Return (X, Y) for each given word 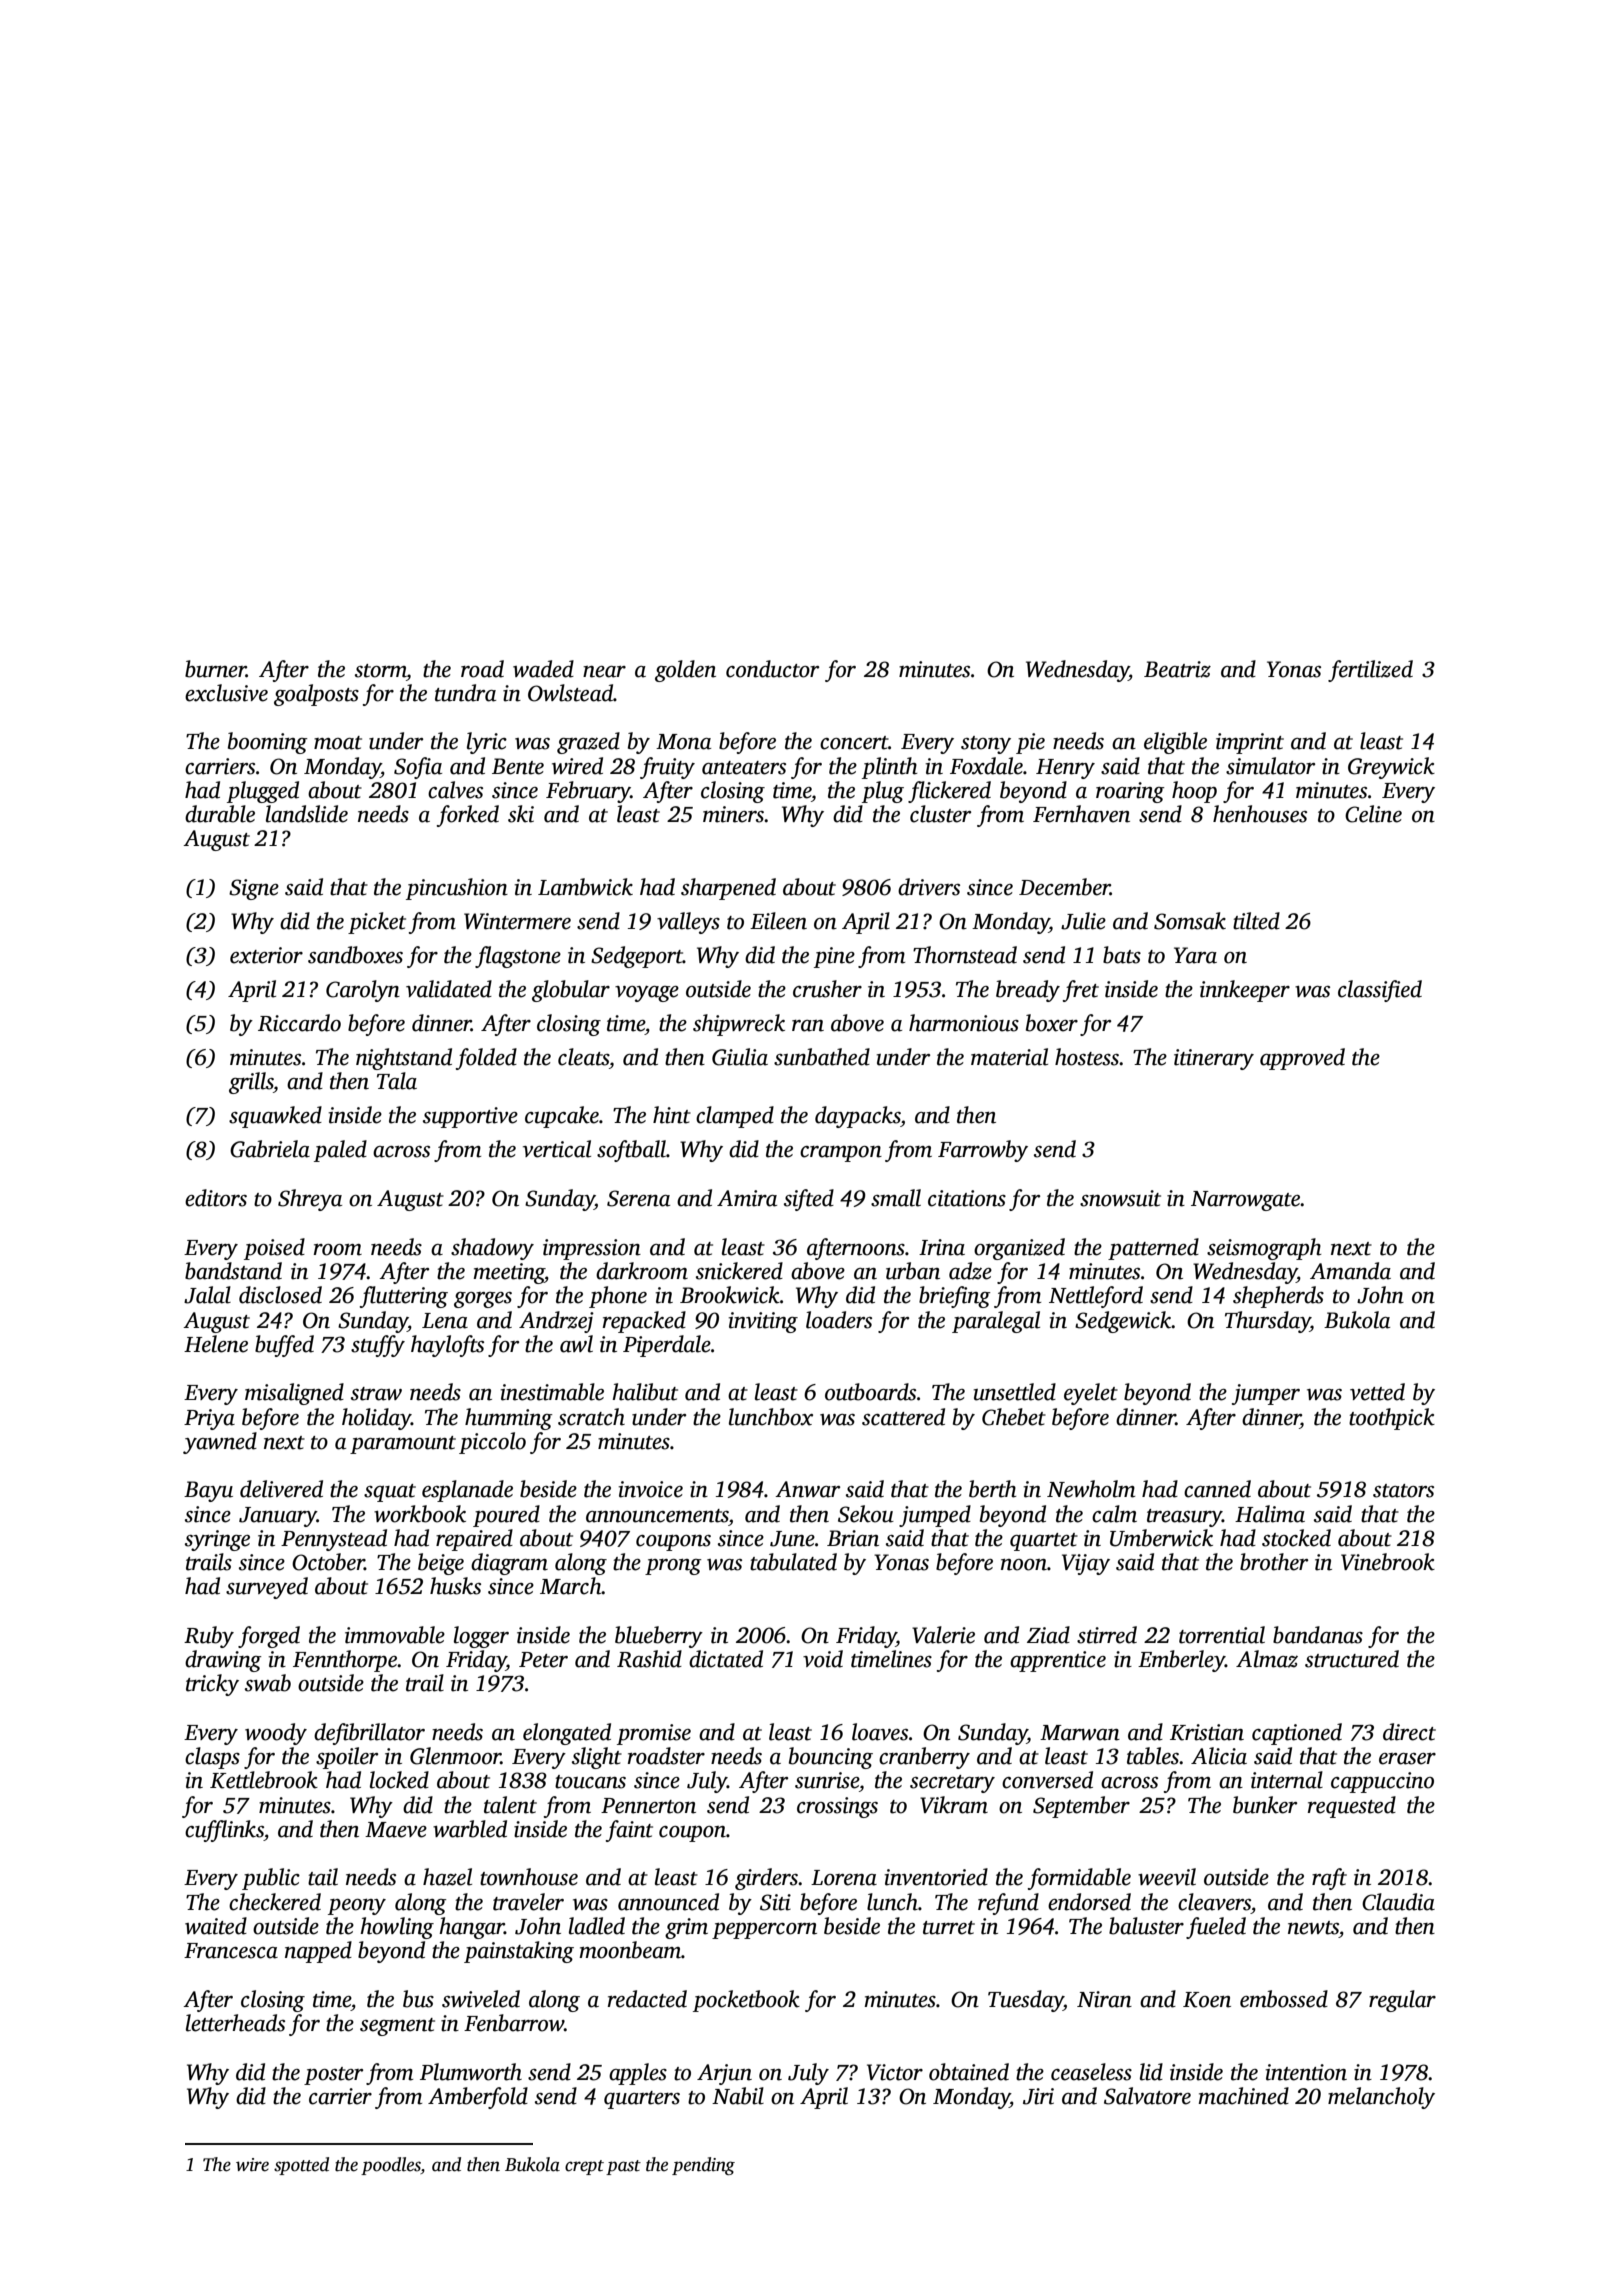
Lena (445, 1321)
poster (333, 2076)
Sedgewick (1123, 1322)
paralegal (996, 1322)
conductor (772, 669)
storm (381, 671)
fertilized (1370, 671)
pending (703, 2166)
